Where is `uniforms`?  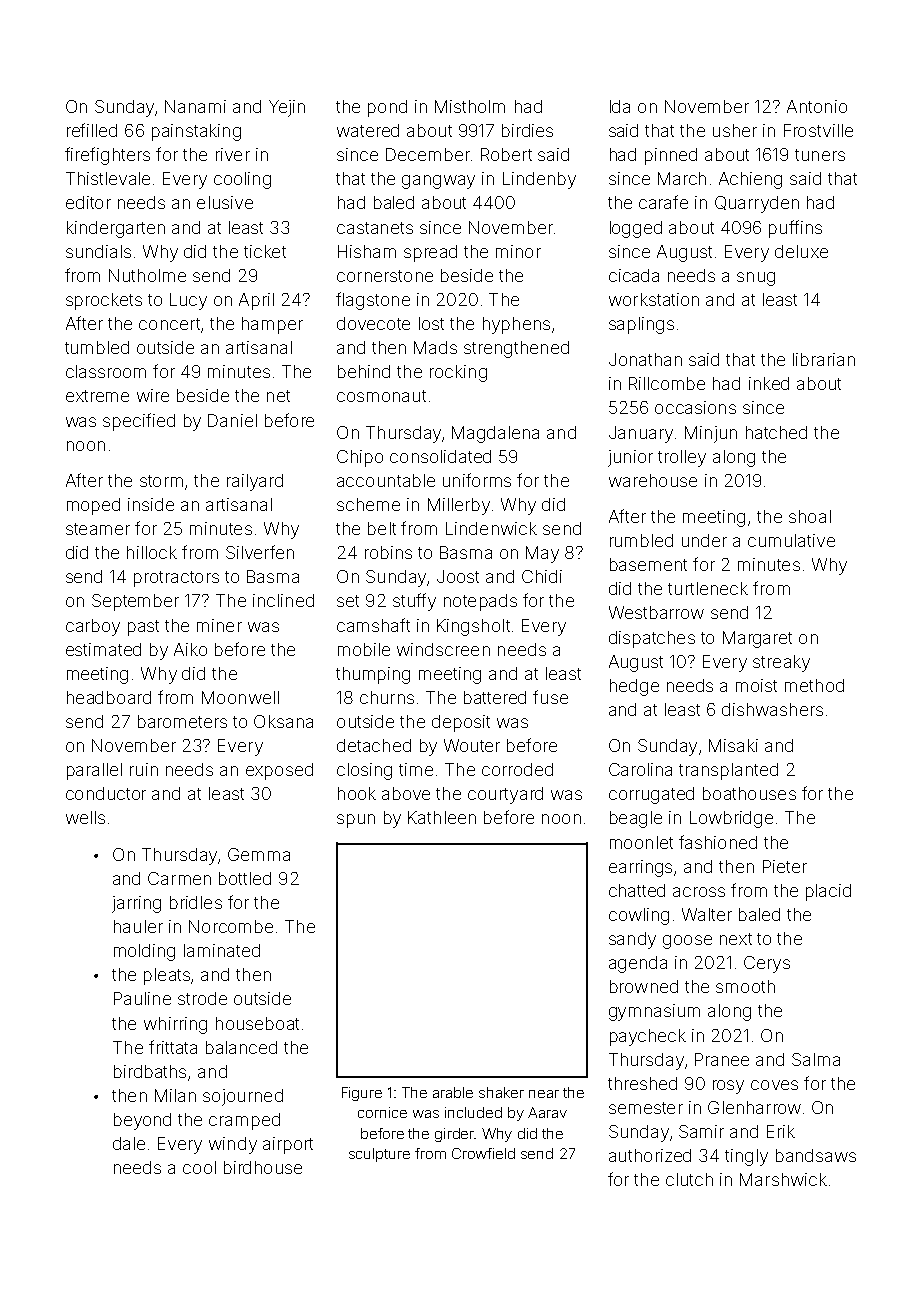 uniforms is located at coordinates (477, 480).
